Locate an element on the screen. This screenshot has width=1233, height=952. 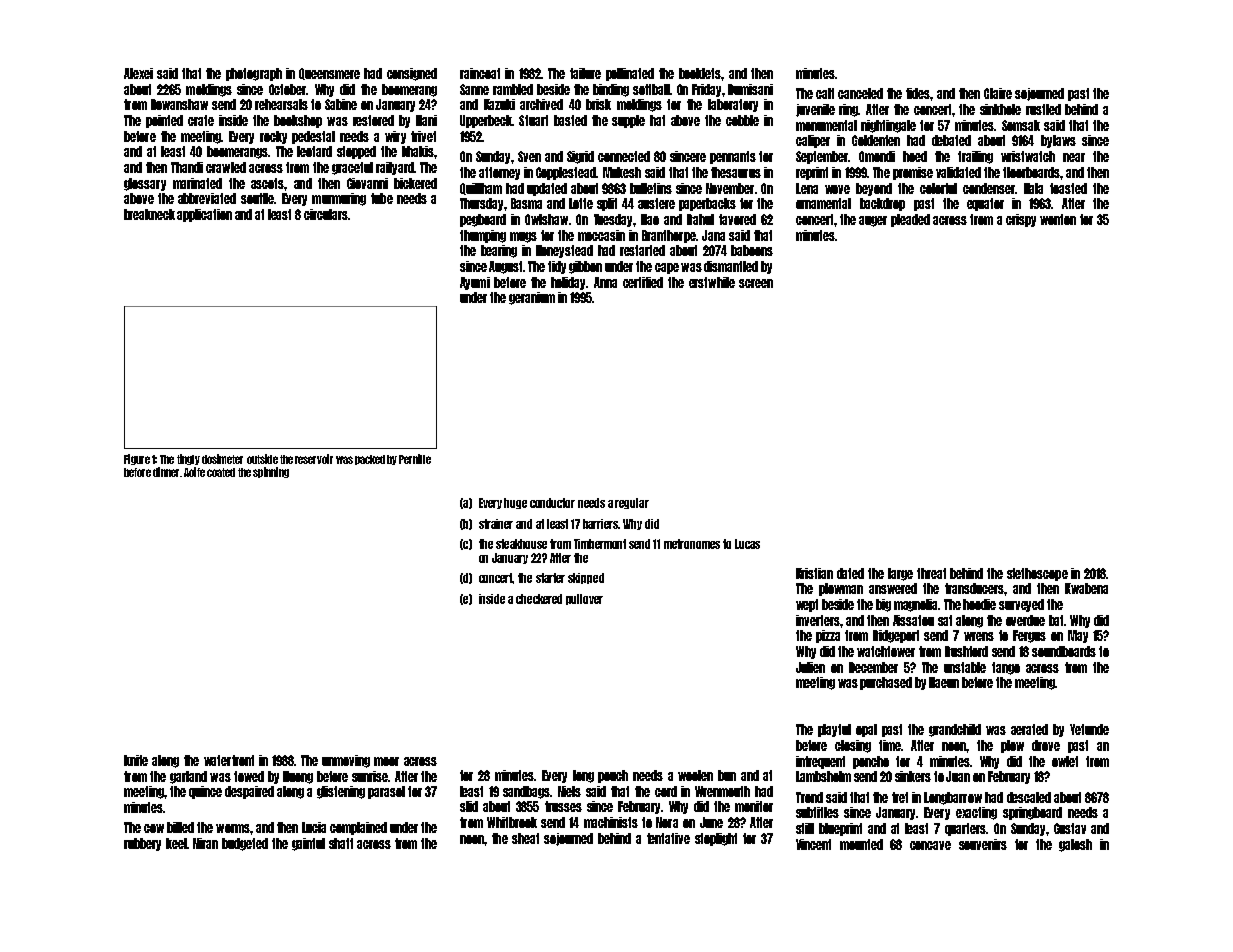
stethoscope is located at coordinates (1037, 574).
